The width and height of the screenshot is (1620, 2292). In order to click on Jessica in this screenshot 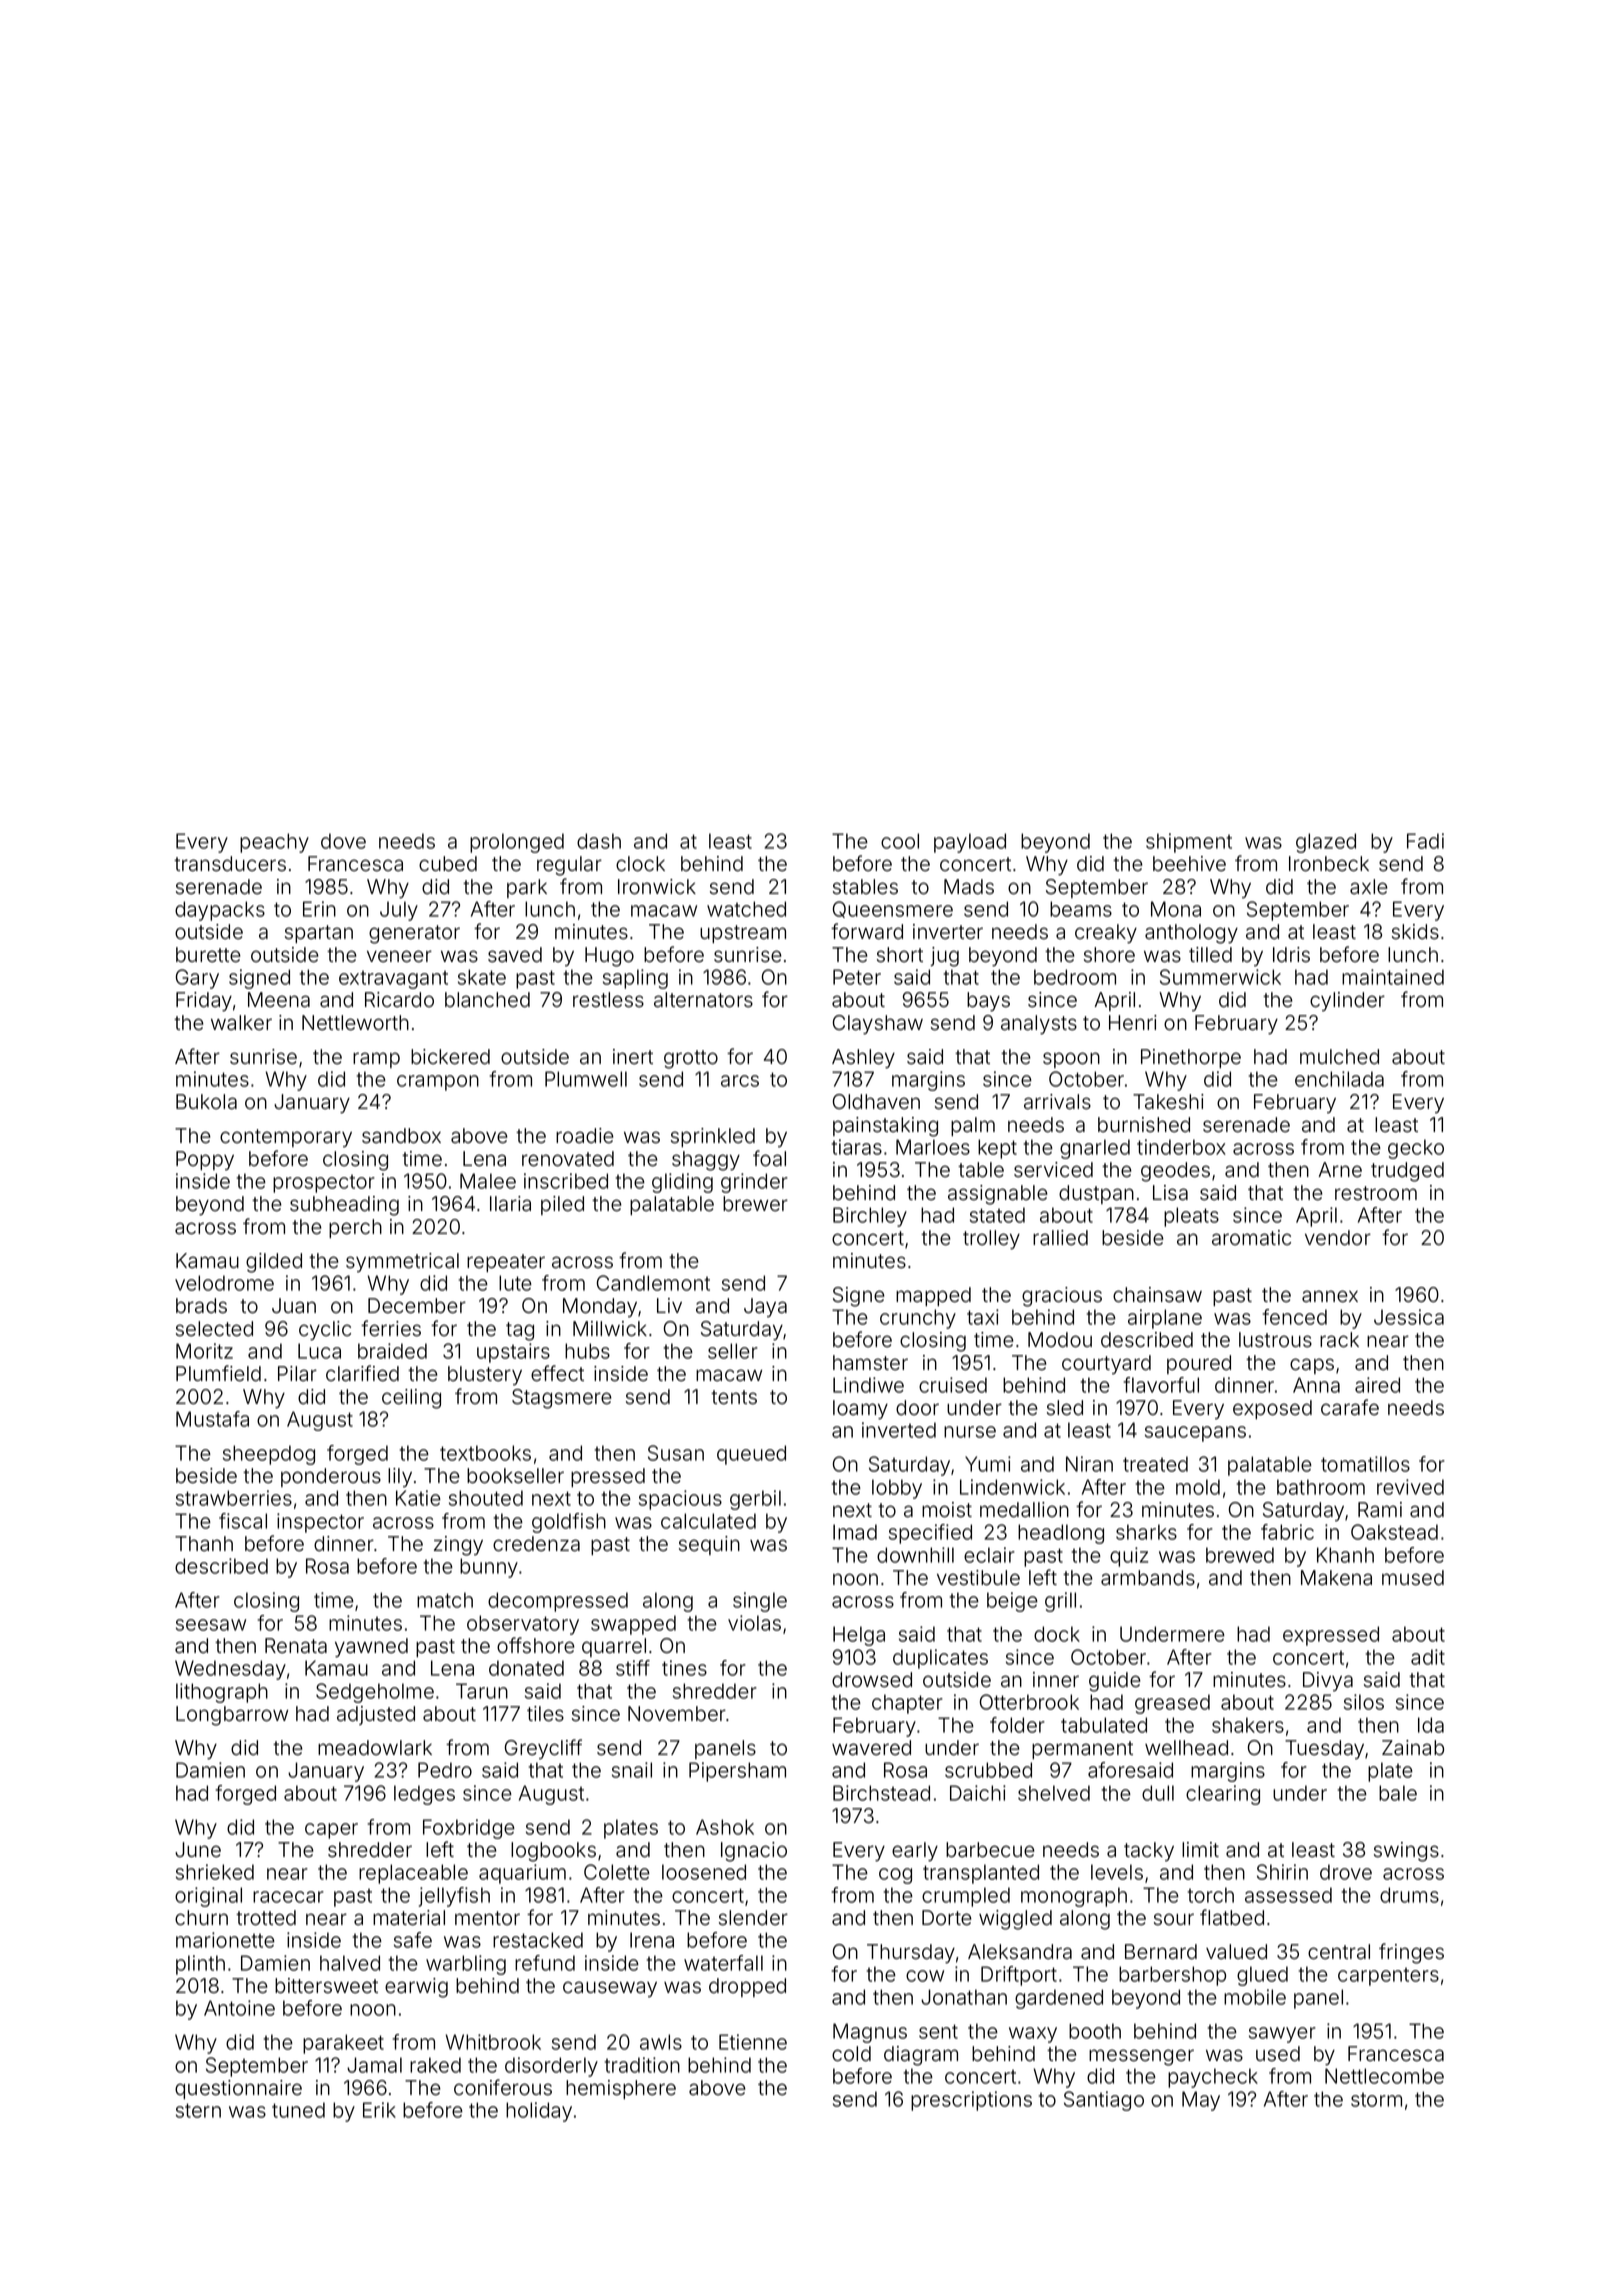, I will do `click(1409, 1317)`.
